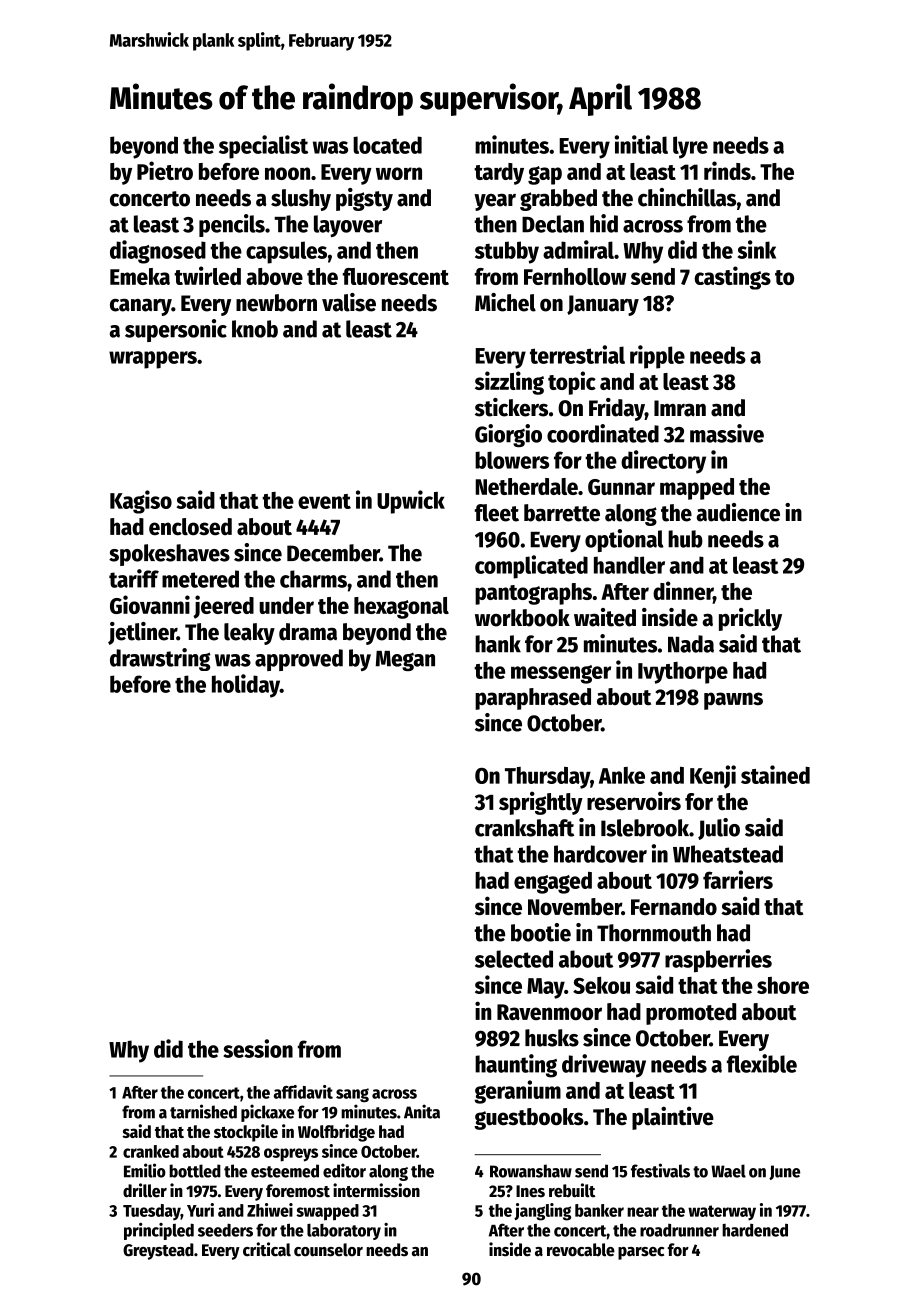 This screenshot has width=924, height=1314. Describe the element at coordinates (285, 1171) in the screenshot. I see `esteemed` at that location.
